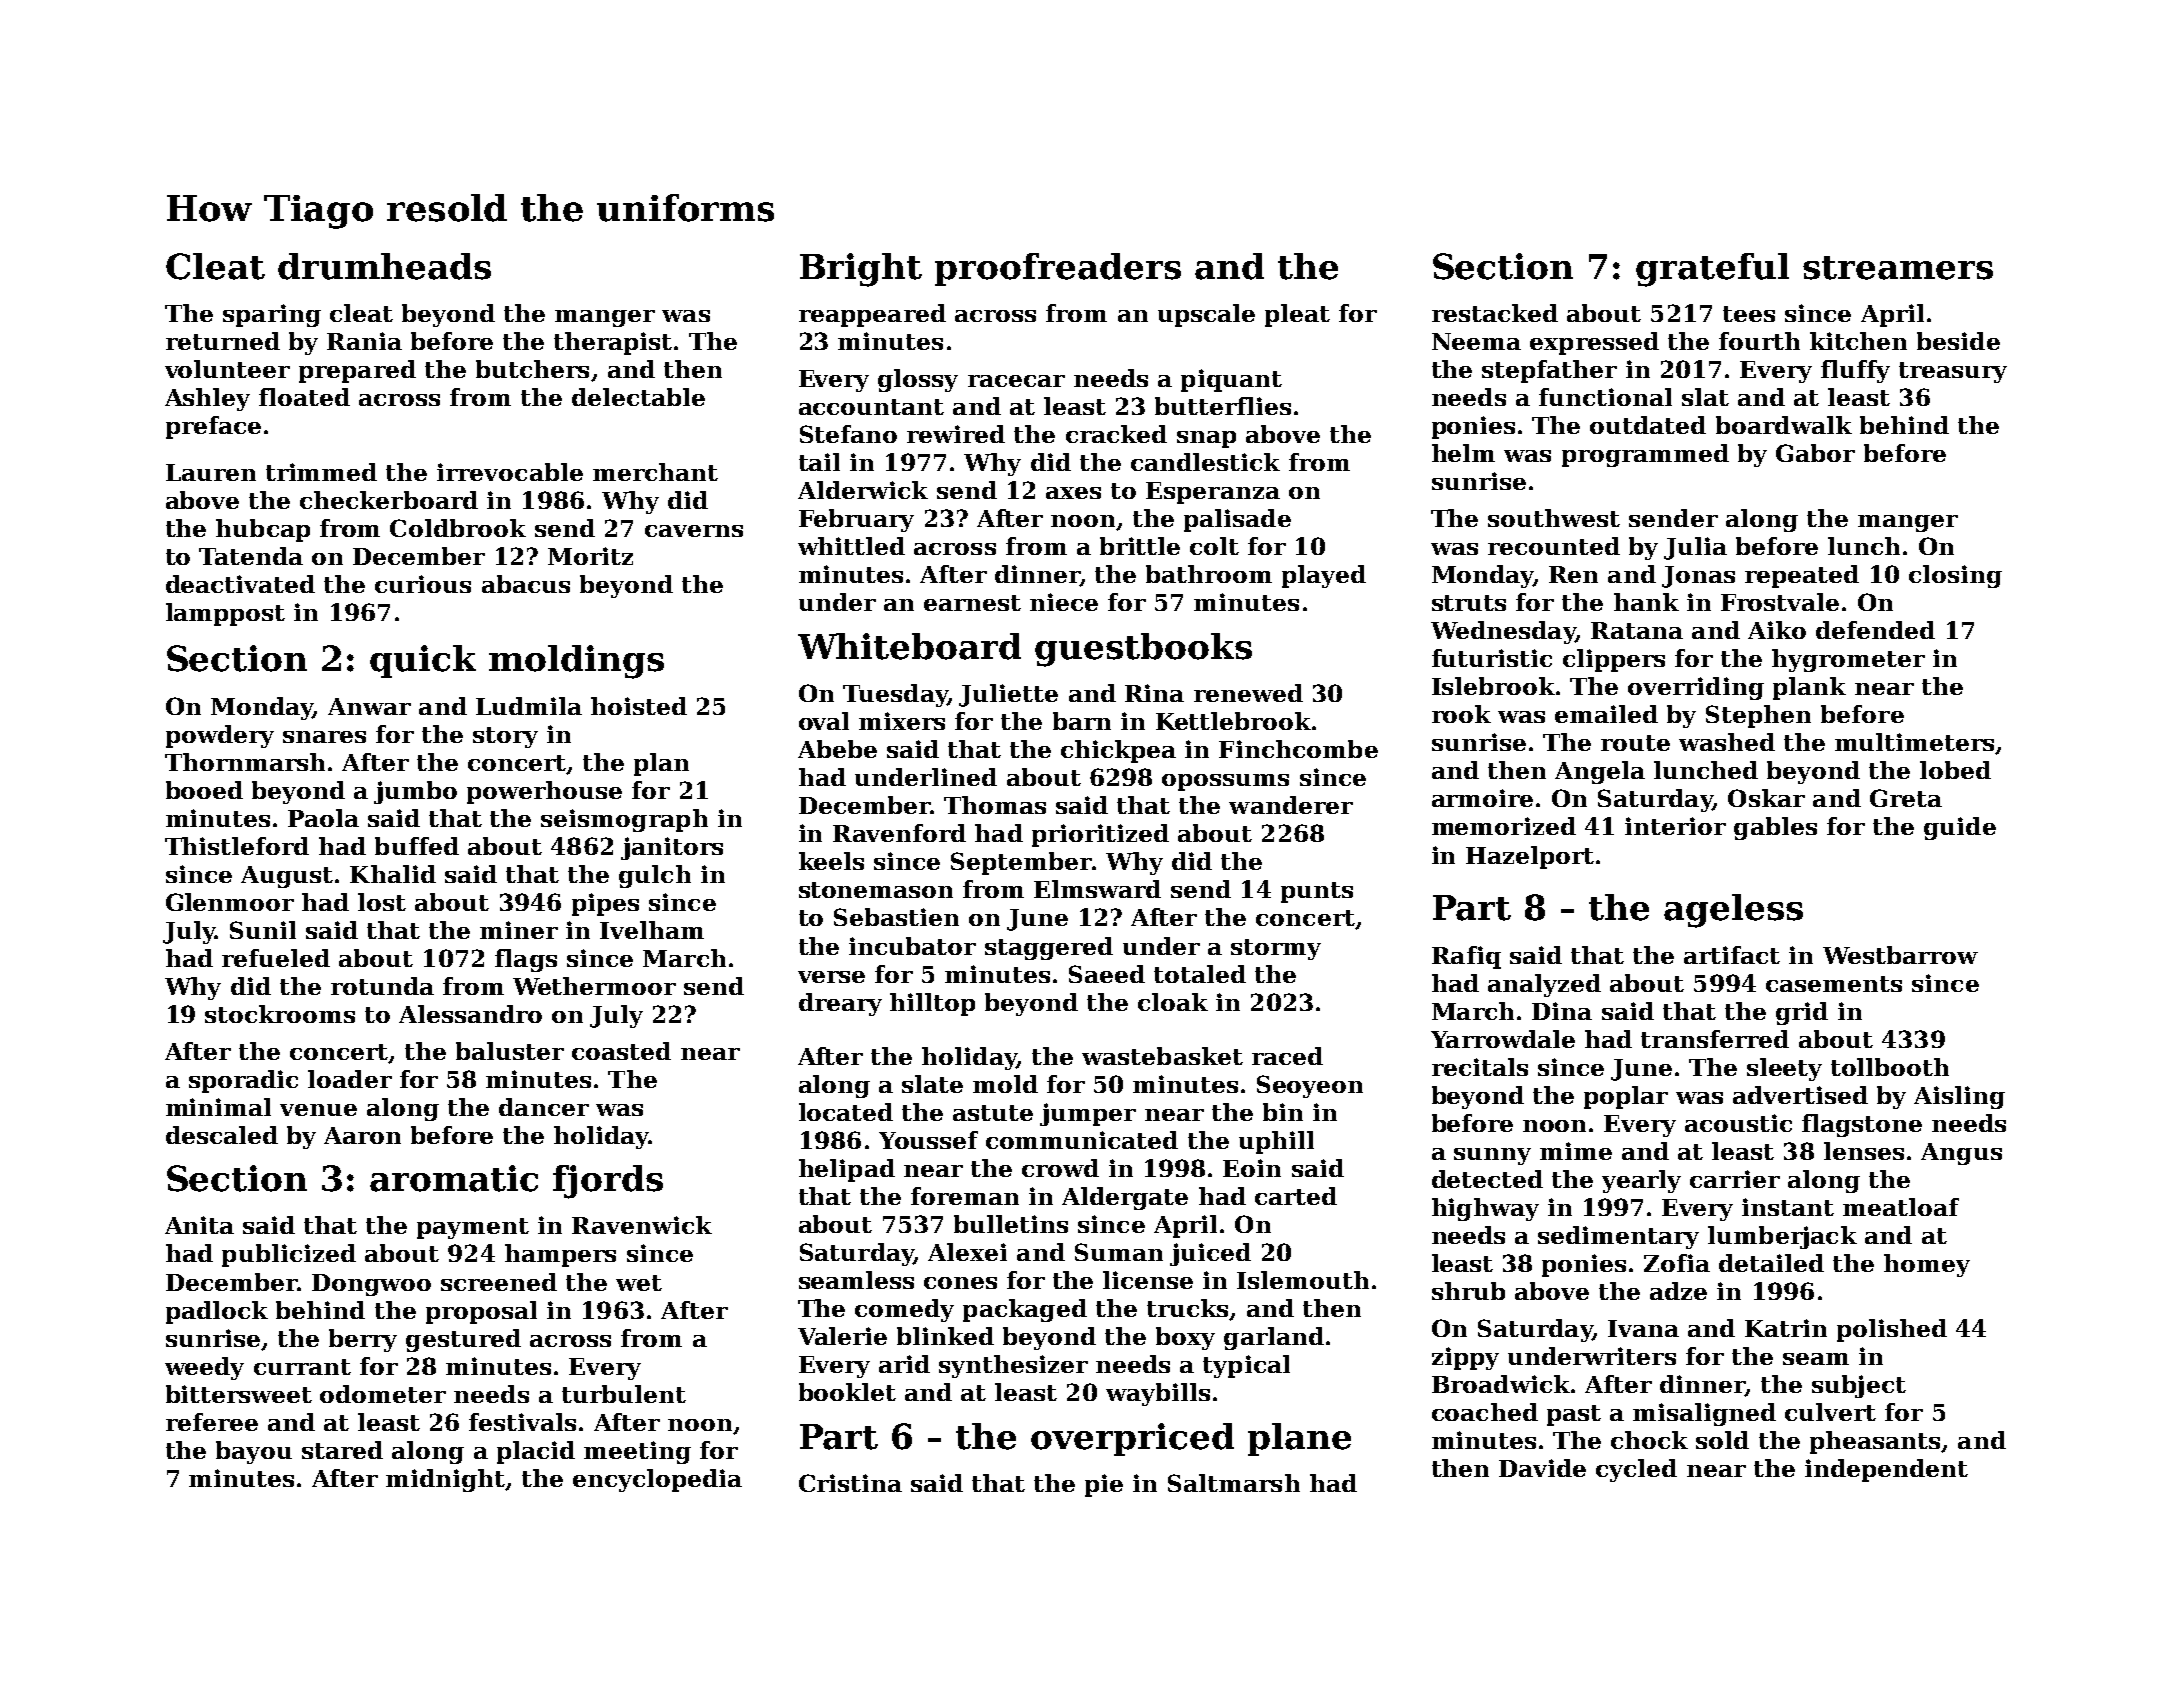  Describe the element at coordinates (1073, 493) in the document. I see `axes` at that location.
